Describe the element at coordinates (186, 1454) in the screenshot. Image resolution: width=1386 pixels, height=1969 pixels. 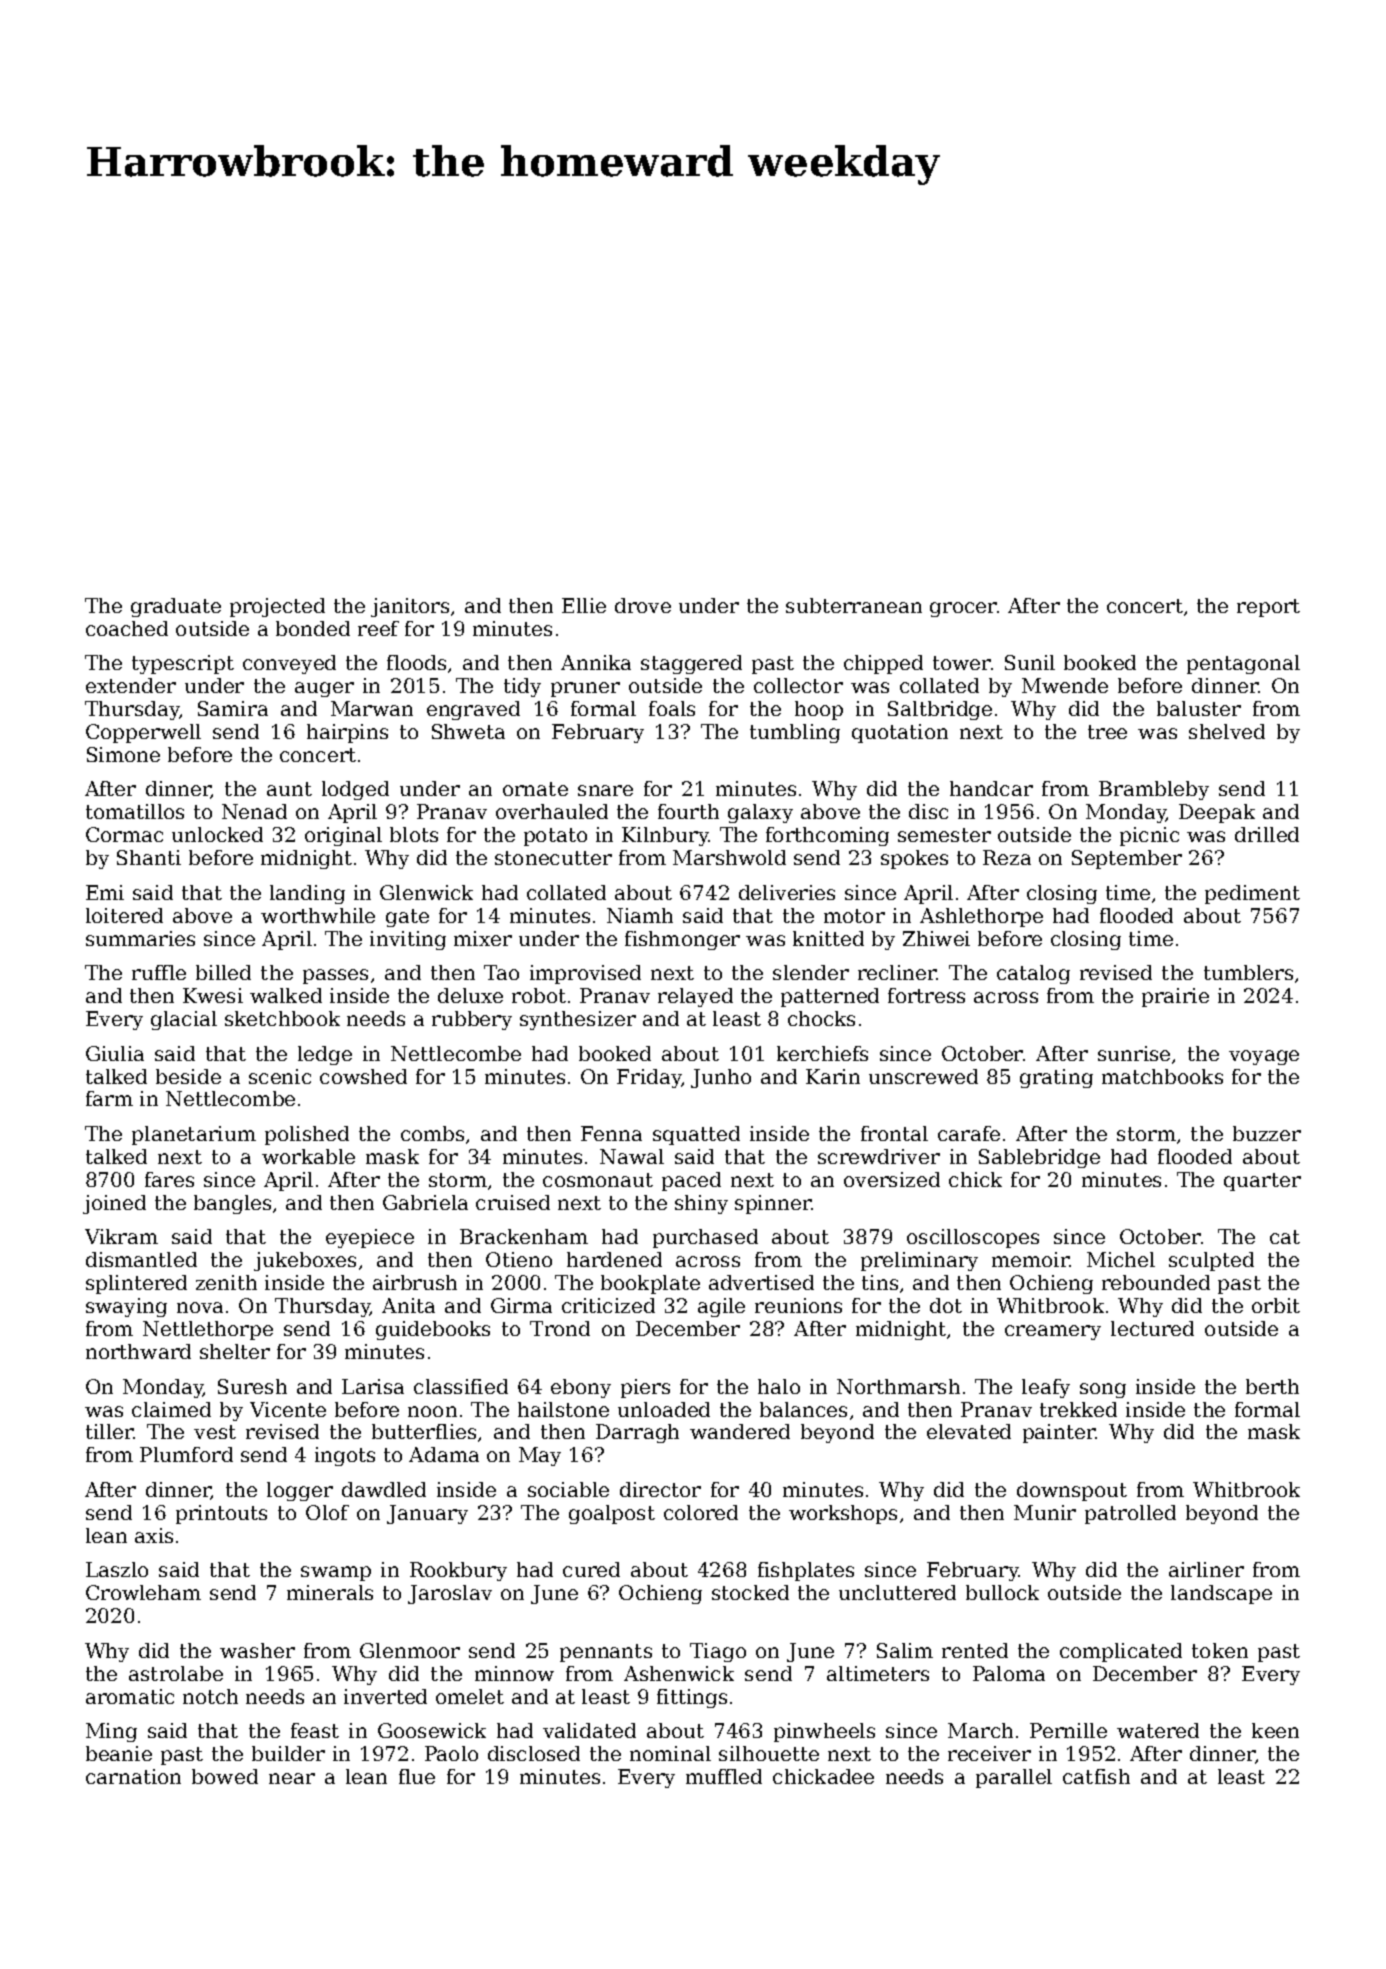
I see `Plumford` at that location.
